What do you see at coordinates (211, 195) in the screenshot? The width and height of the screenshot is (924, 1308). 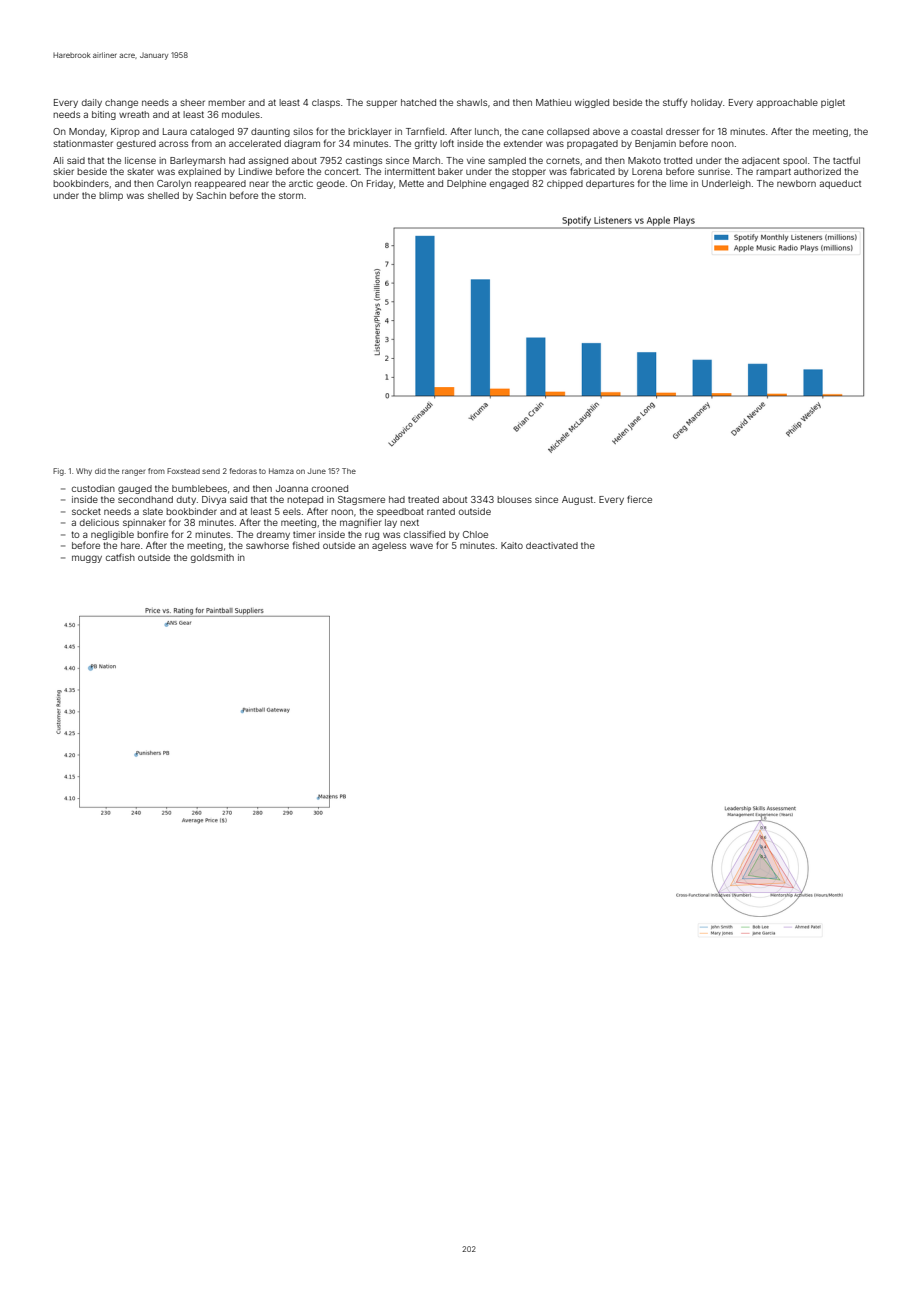 I see `Sachin` at bounding box center [211, 195].
